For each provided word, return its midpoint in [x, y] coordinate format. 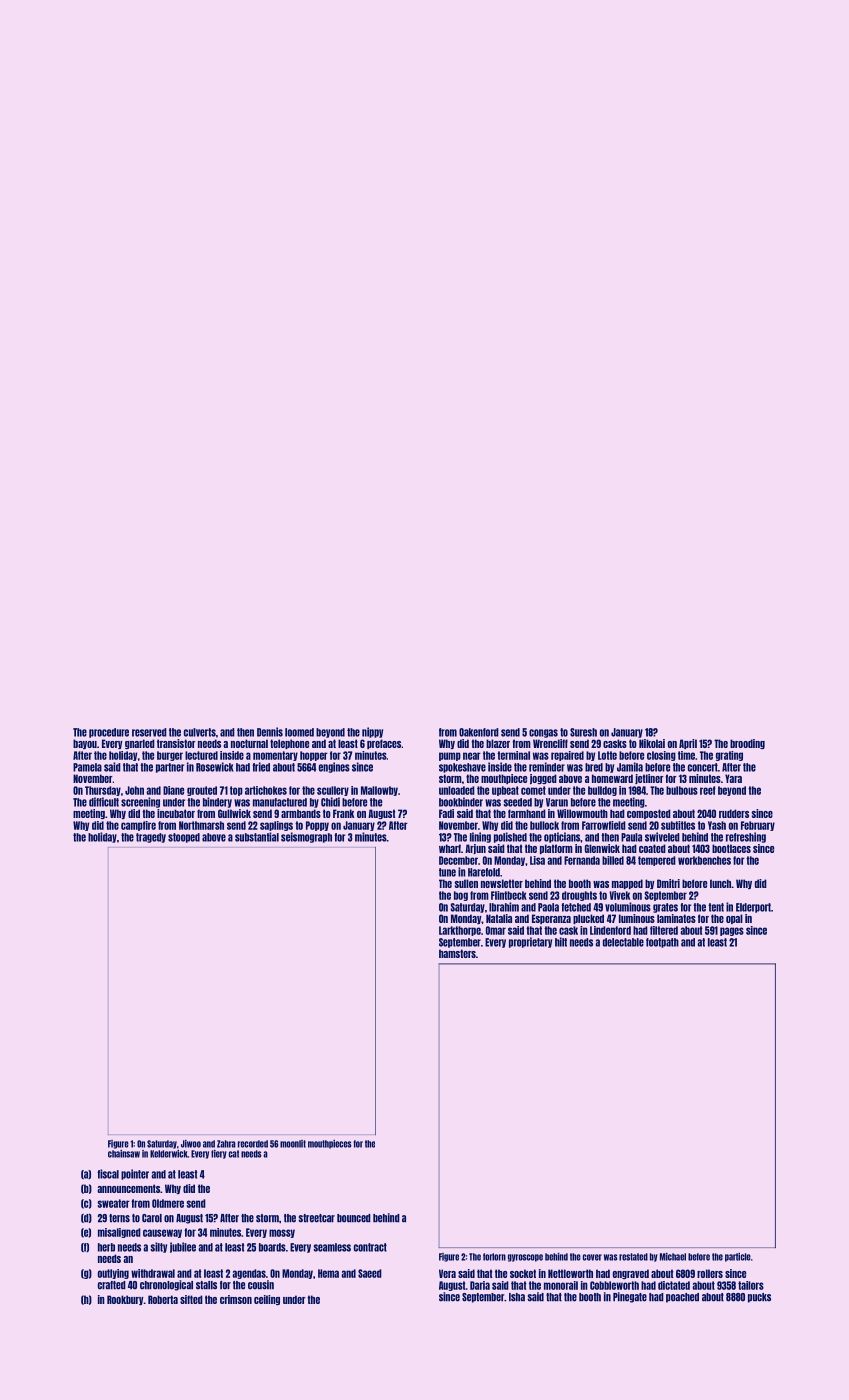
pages [732, 931]
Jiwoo [191, 1144]
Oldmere [168, 1203]
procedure [109, 733]
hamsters [457, 953]
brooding [747, 744]
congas [543, 733]
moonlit [293, 1144]
